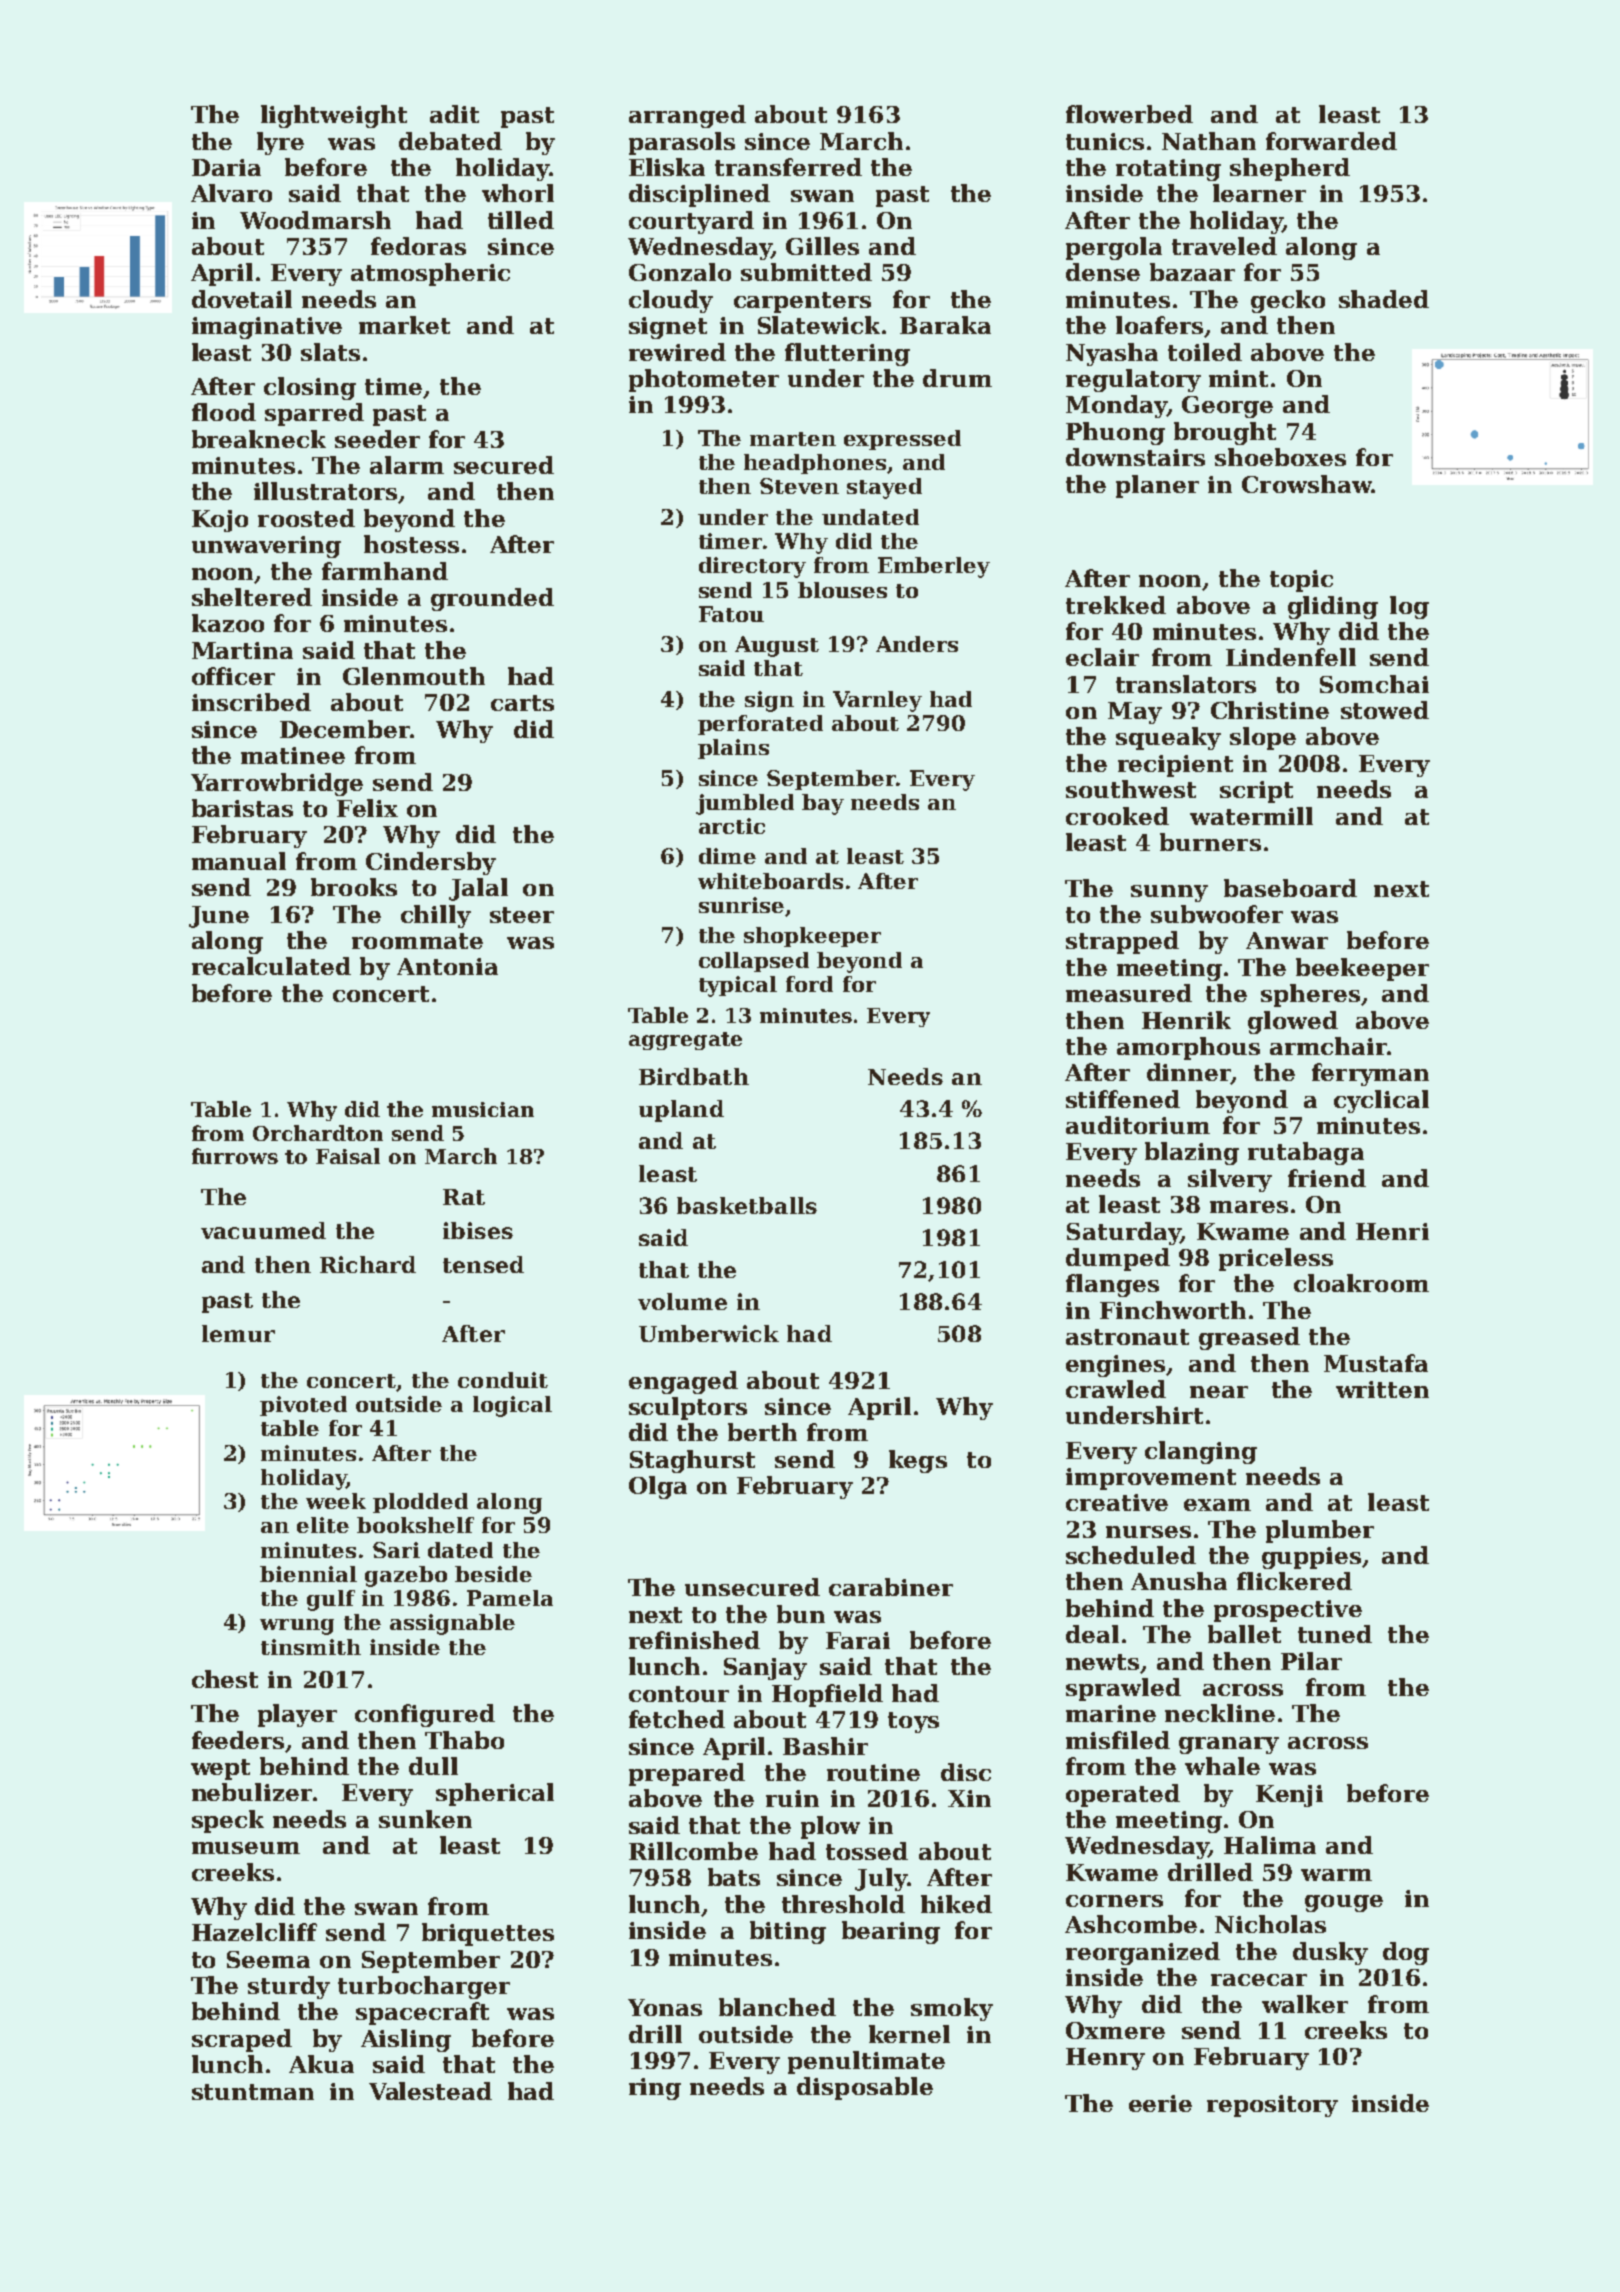  I want to click on Richard, so click(368, 1264).
